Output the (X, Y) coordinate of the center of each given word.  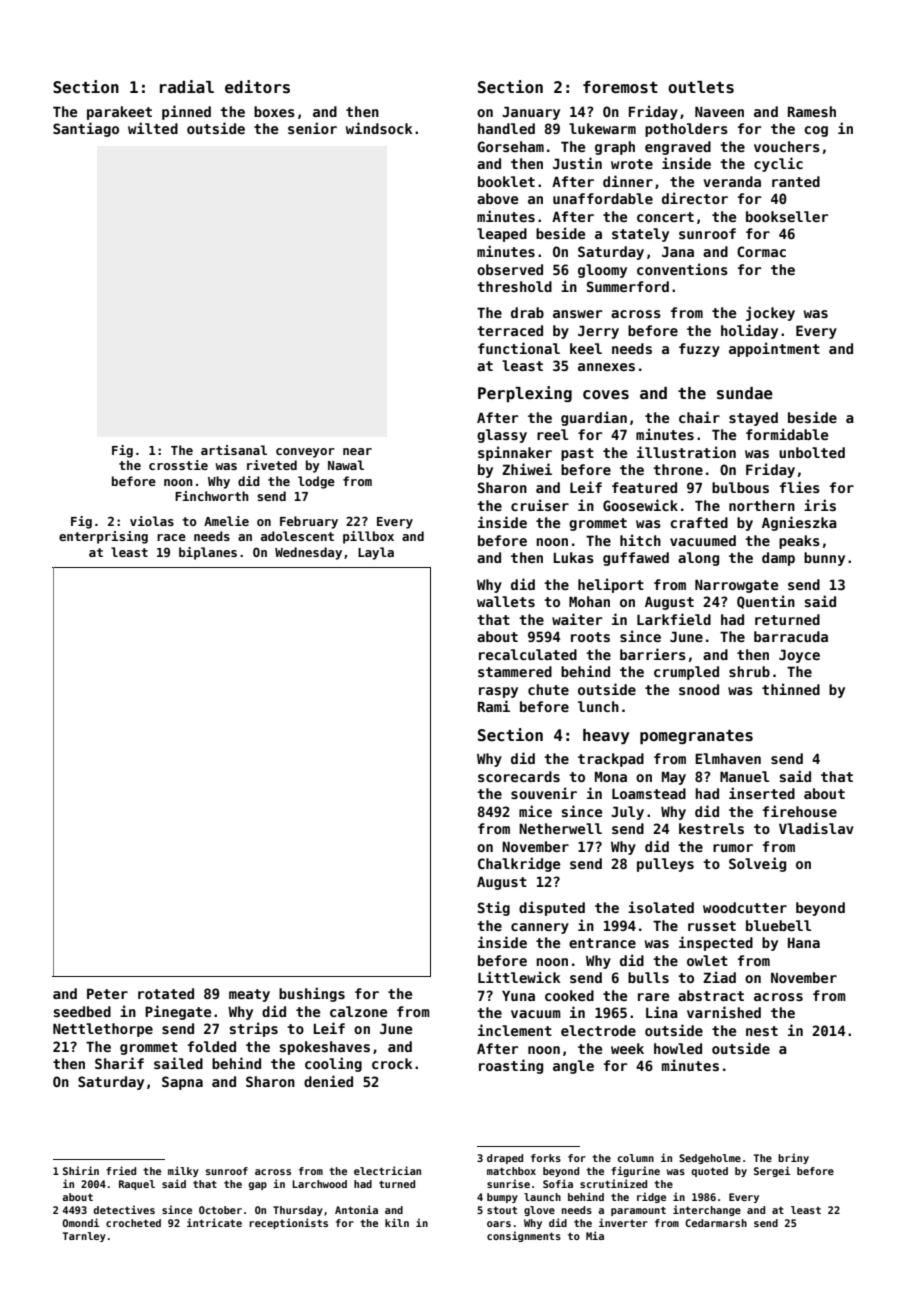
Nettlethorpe (103, 1030)
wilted (153, 128)
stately (640, 235)
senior (312, 128)
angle (573, 1067)
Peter (107, 993)
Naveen (719, 111)
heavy (606, 736)
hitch (640, 540)
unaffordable (603, 198)
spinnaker (515, 453)
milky (183, 1171)
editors (257, 87)
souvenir (544, 793)
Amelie (226, 521)
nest (762, 1031)
